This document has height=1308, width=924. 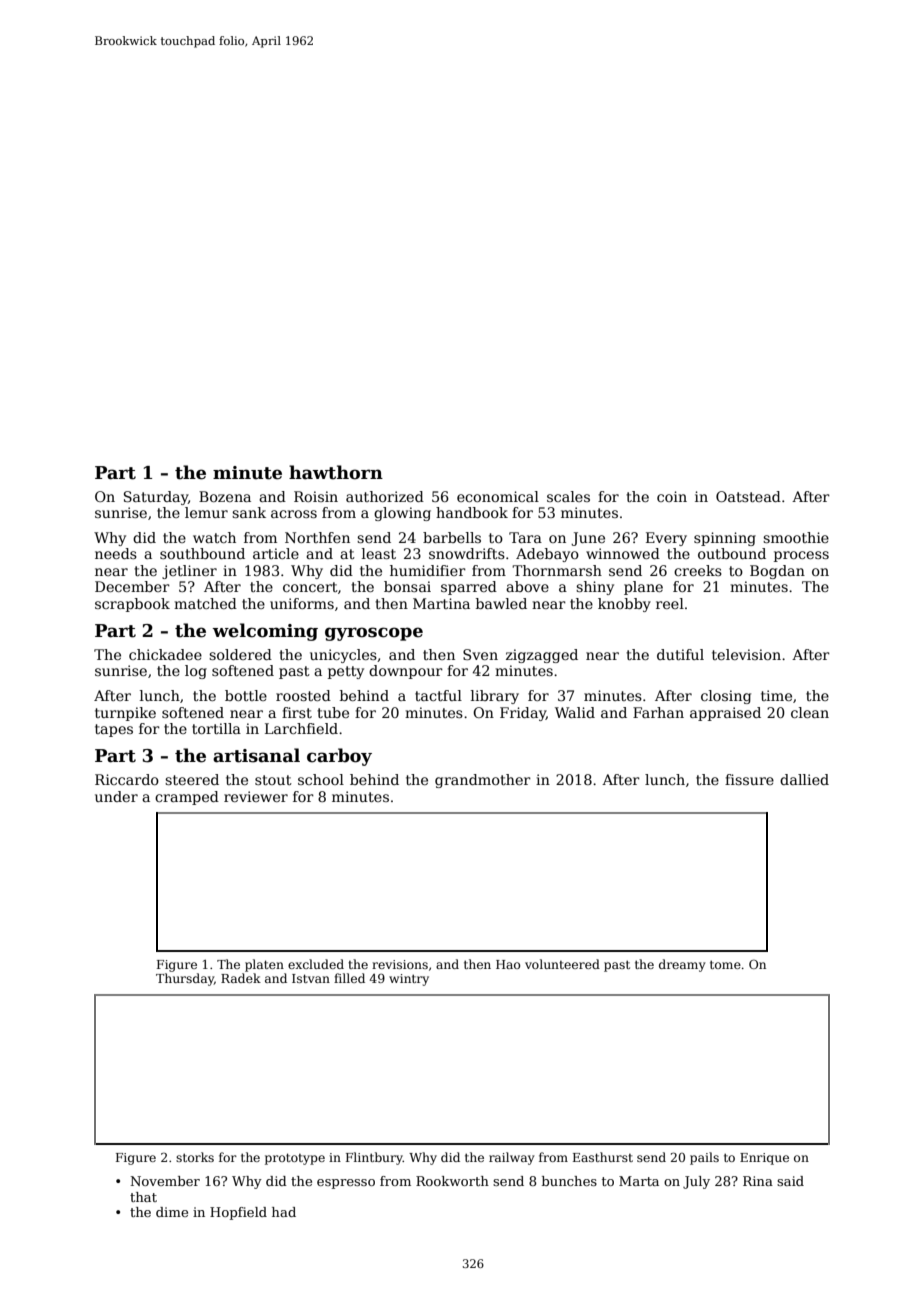 I want to click on December, so click(x=132, y=586).
